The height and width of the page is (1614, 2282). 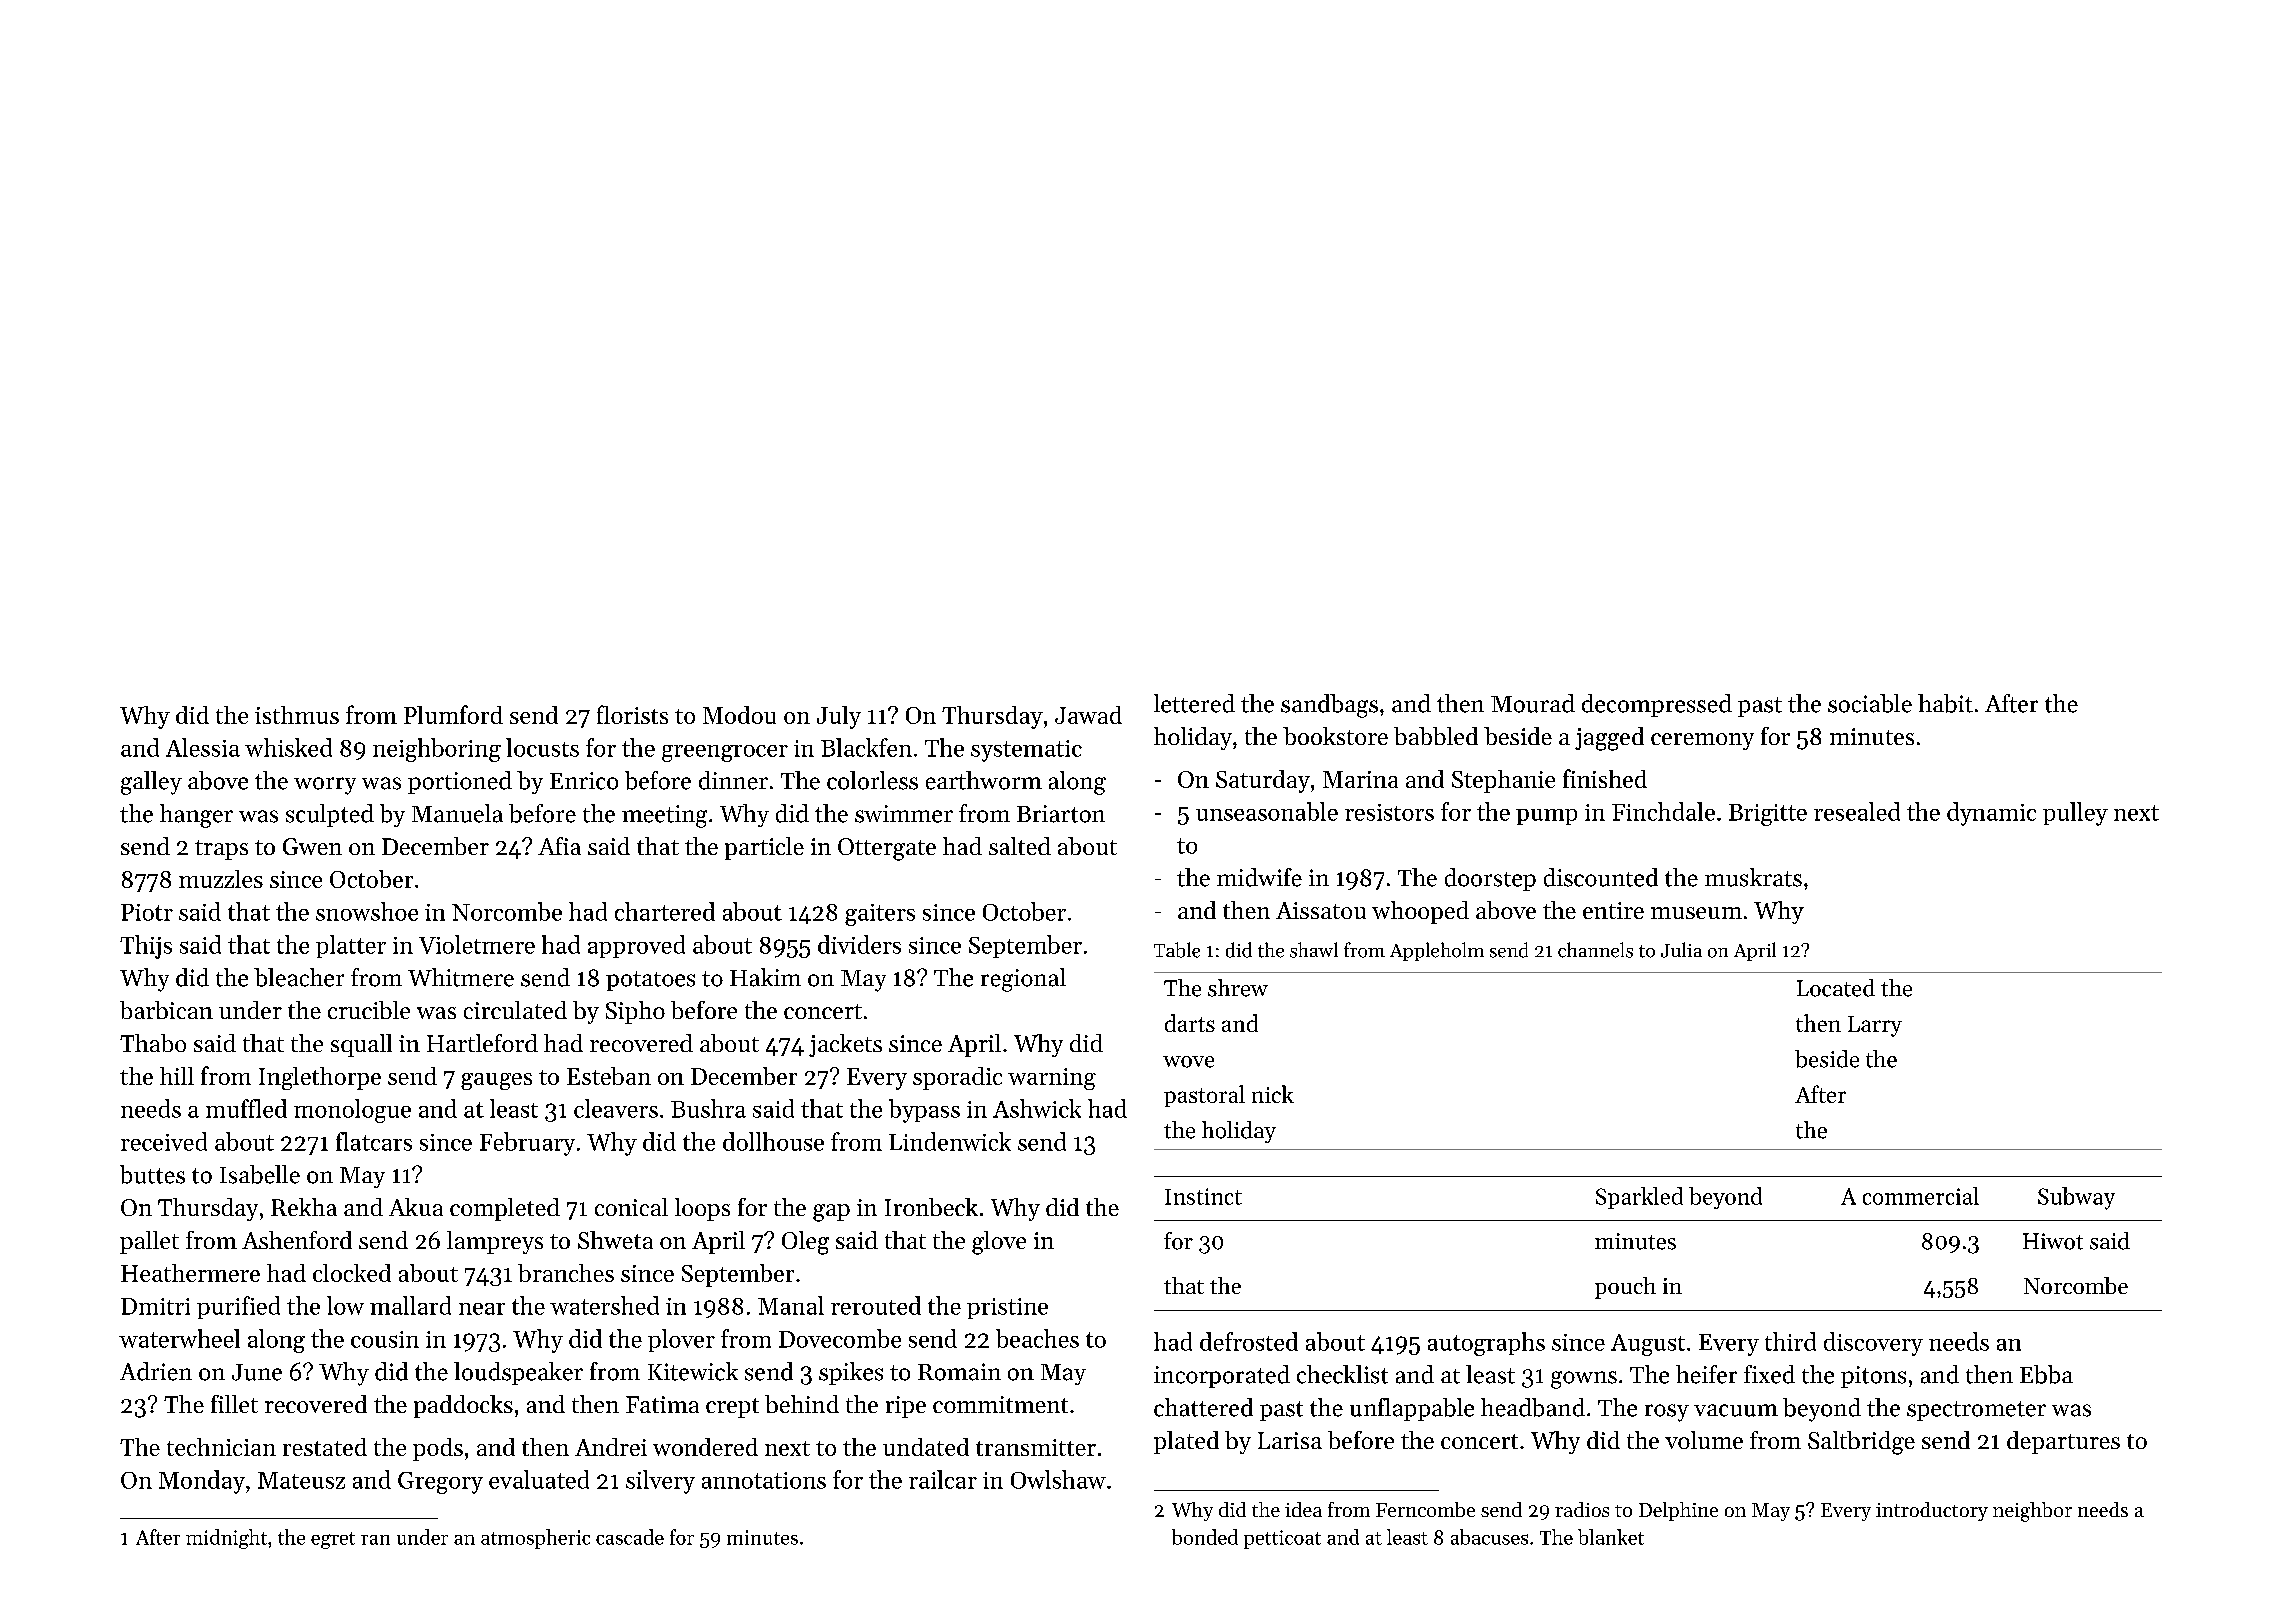 I want to click on introductory, so click(x=1932, y=1511).
